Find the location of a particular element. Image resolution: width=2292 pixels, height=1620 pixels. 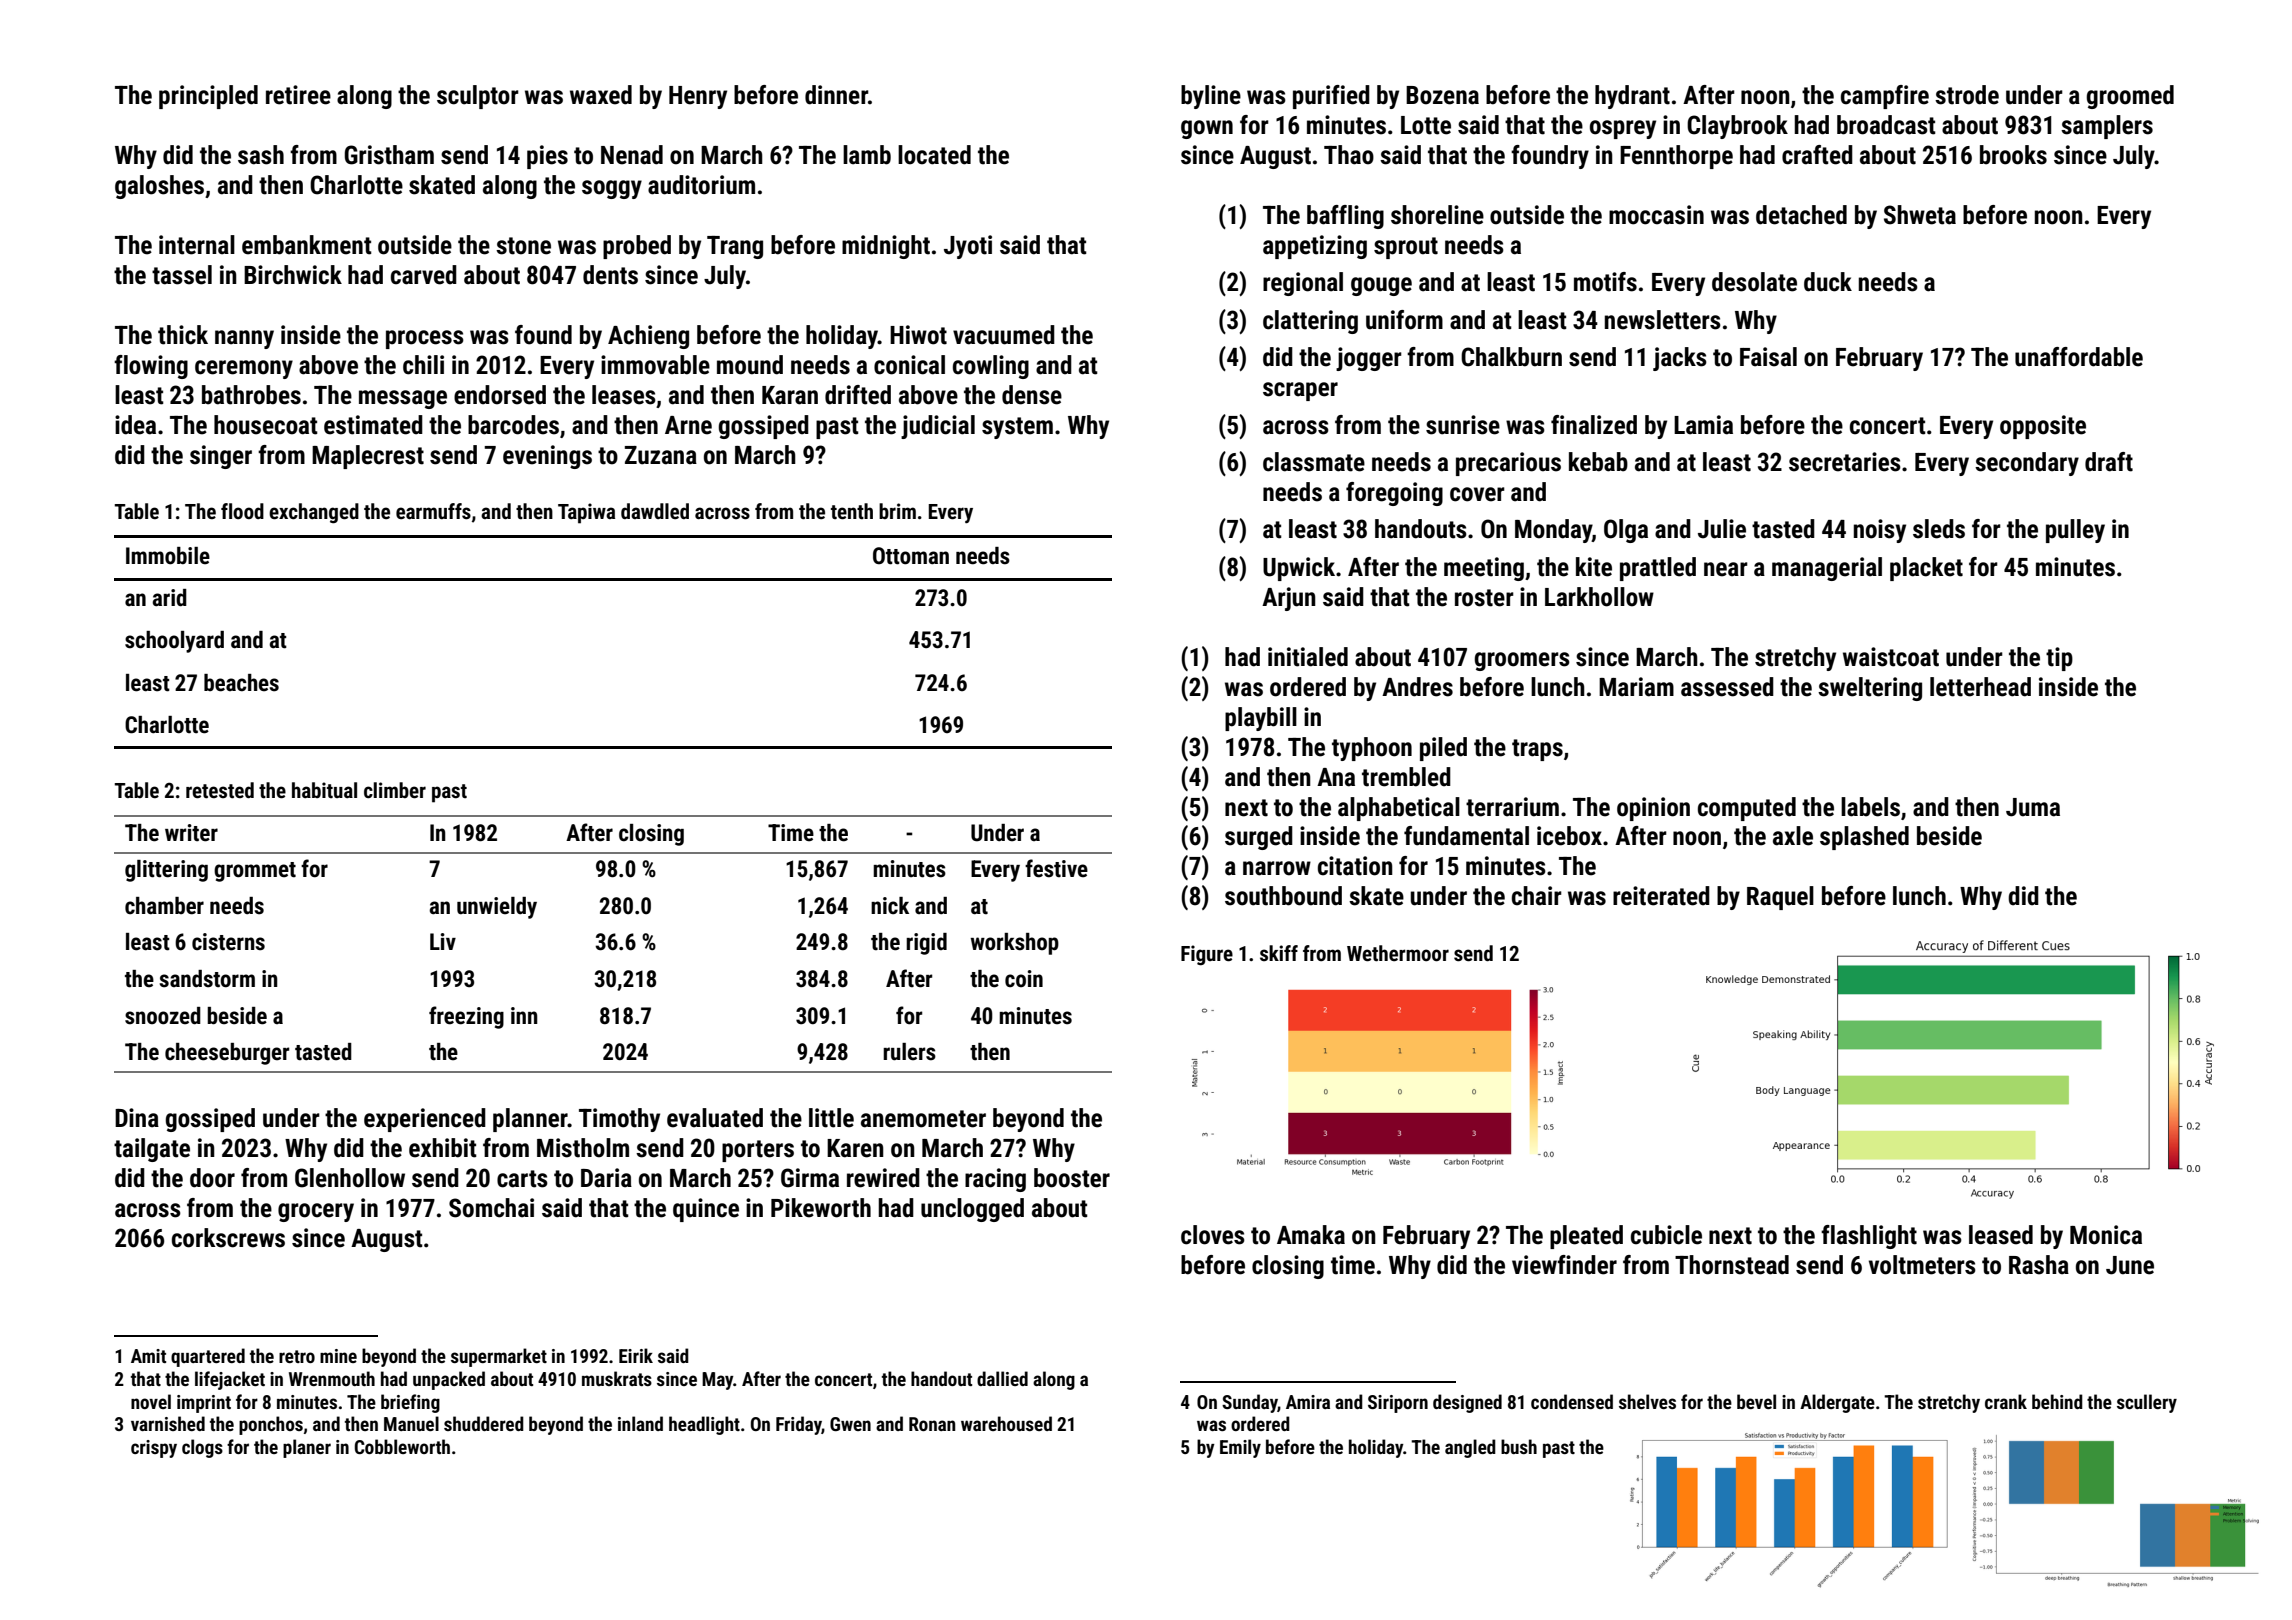

sprout is located at coordinates (1406, 248).
